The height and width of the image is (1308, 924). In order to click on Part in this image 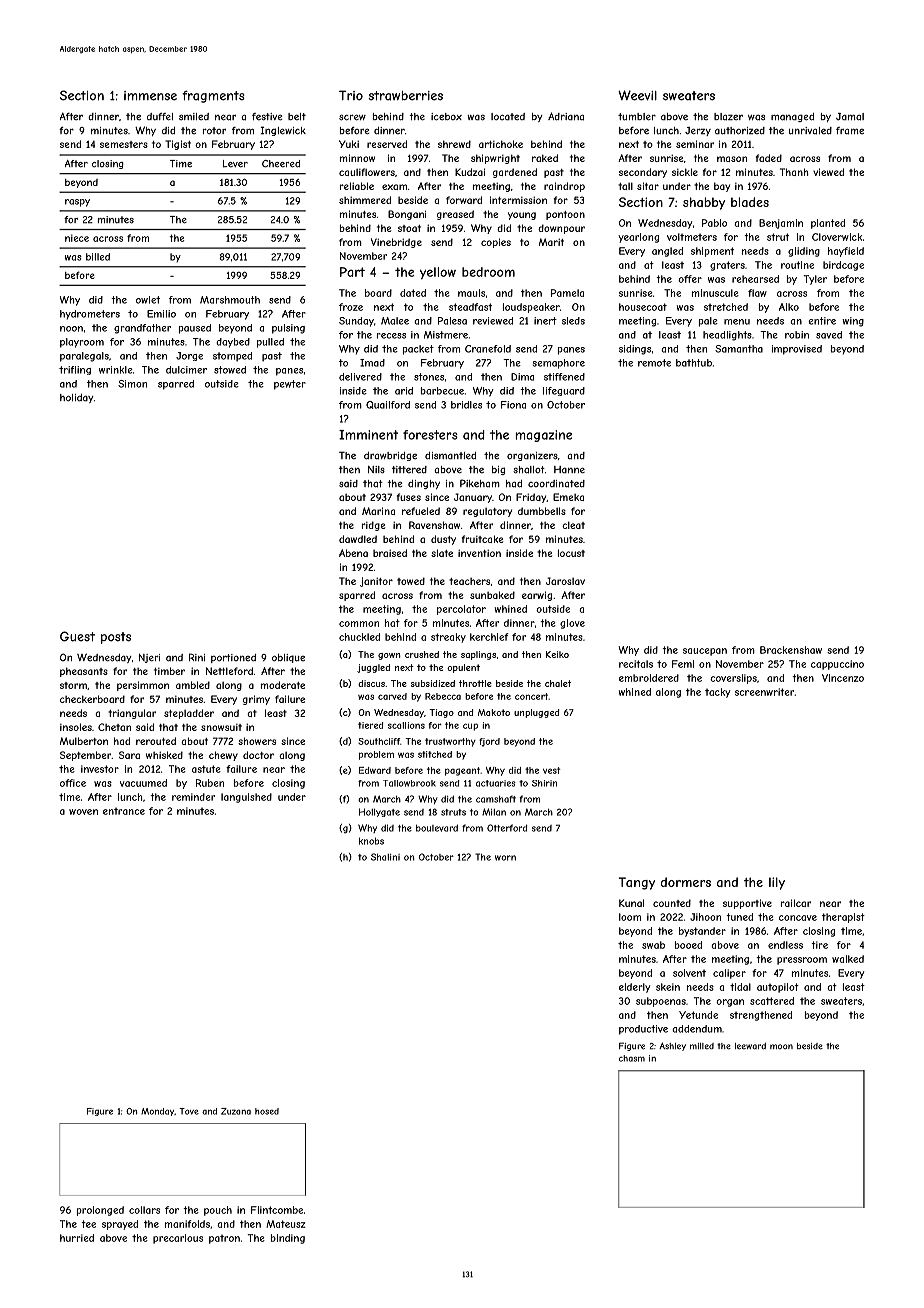, I will do `click(352, 272)`.
